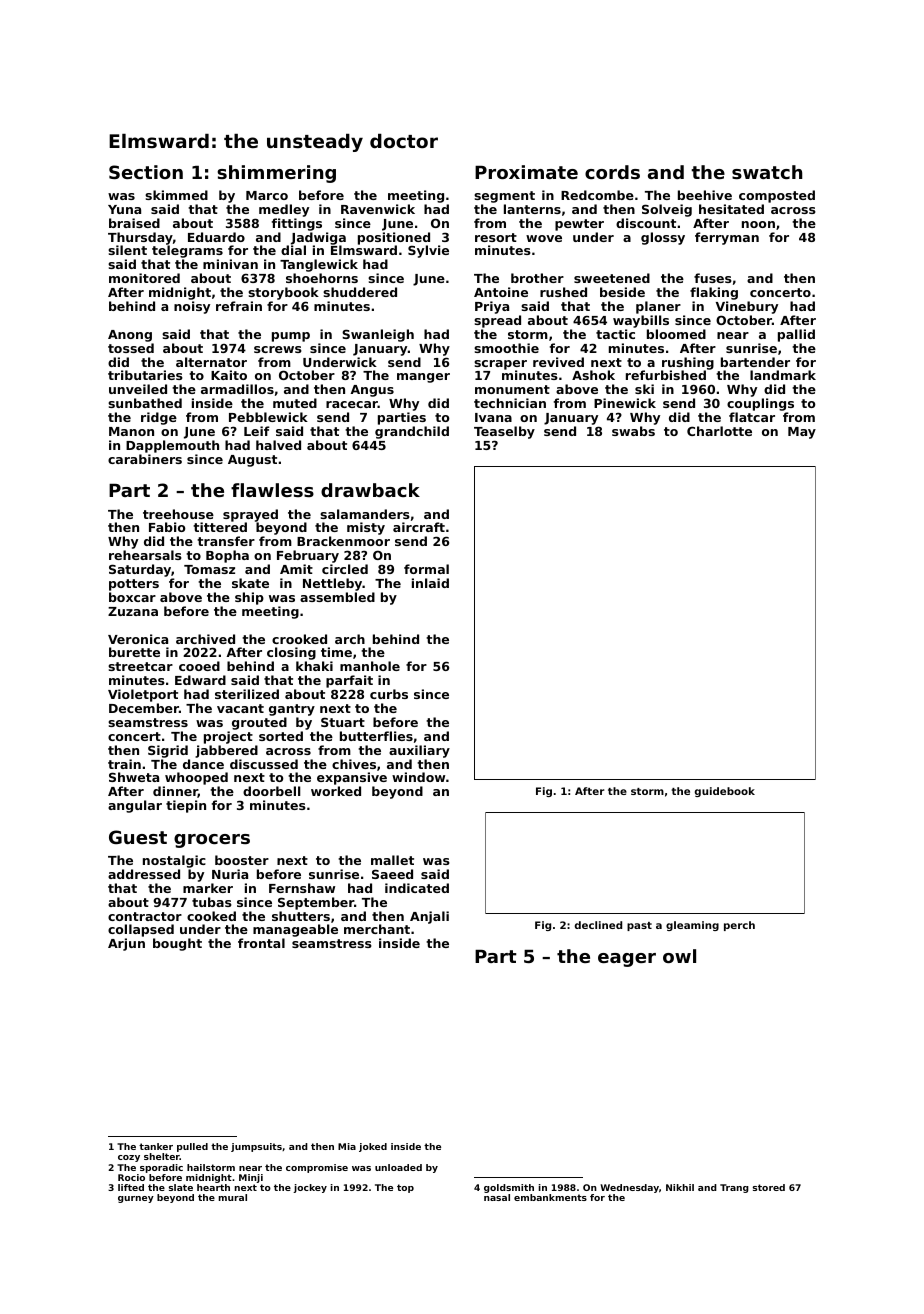  I want to click on Nettleby, so click(333, 584).
